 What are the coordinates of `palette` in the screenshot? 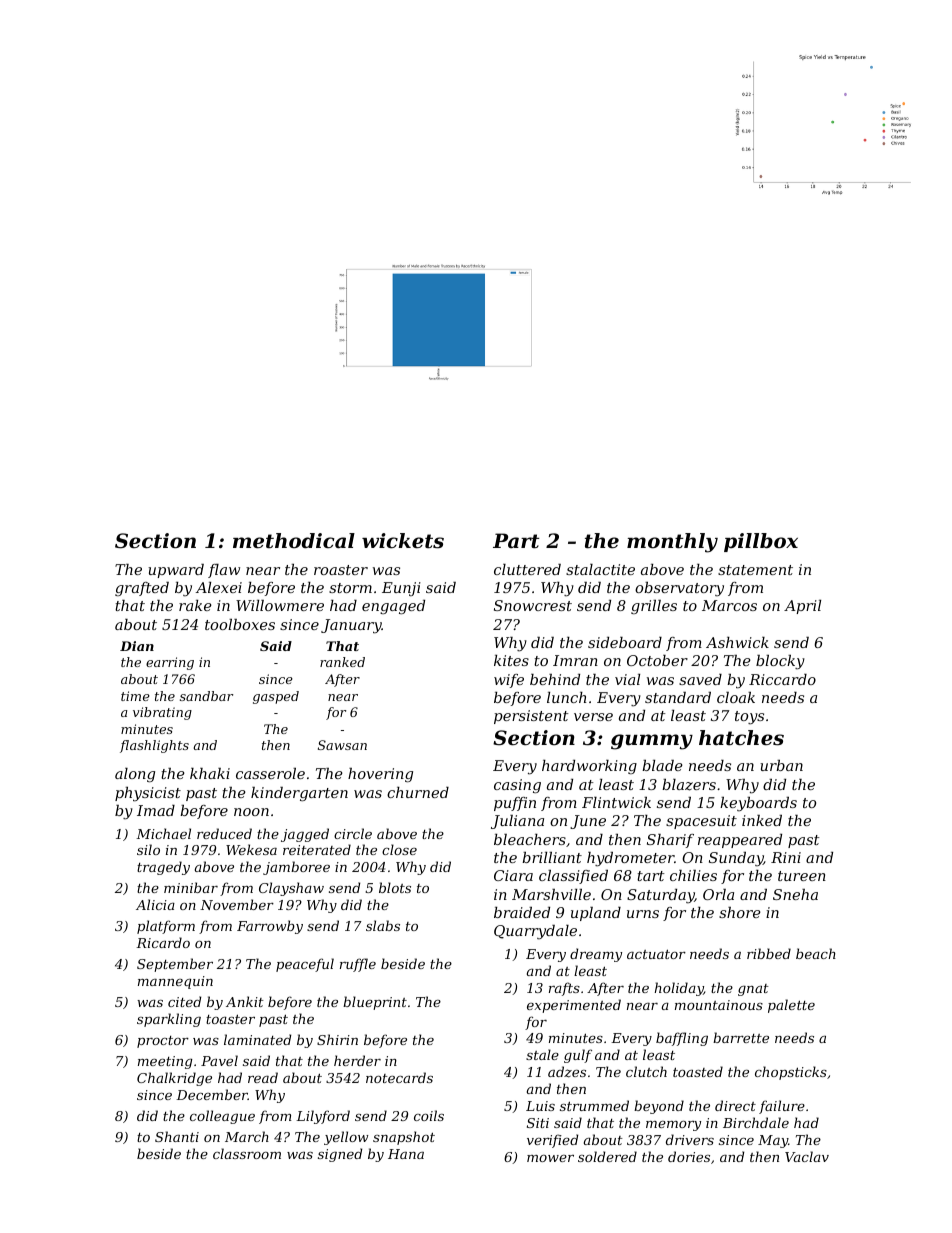 It's located at (791, 1006).
